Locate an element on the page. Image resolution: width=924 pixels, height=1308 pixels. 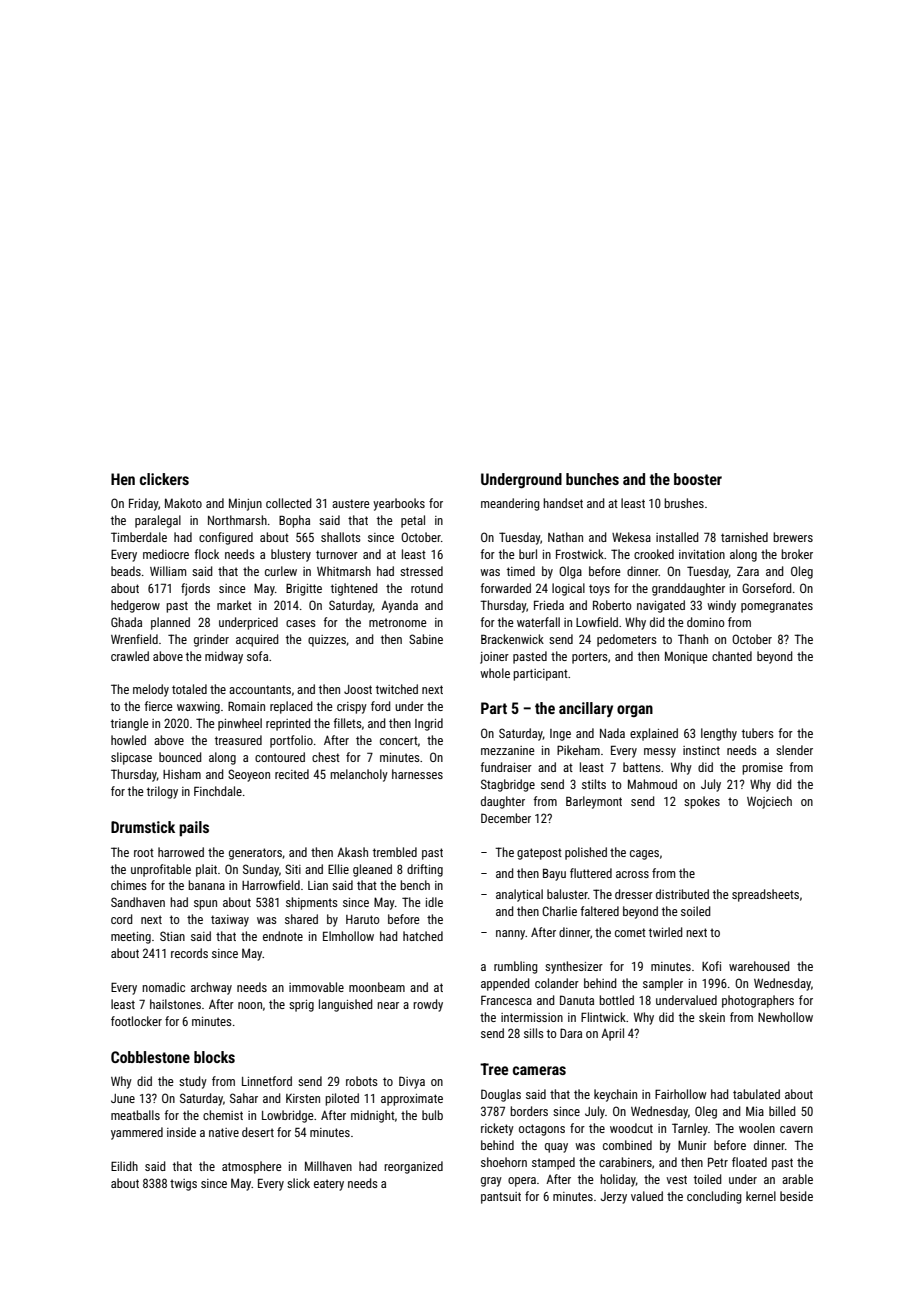
booster is located at coordinates (698, 479).
